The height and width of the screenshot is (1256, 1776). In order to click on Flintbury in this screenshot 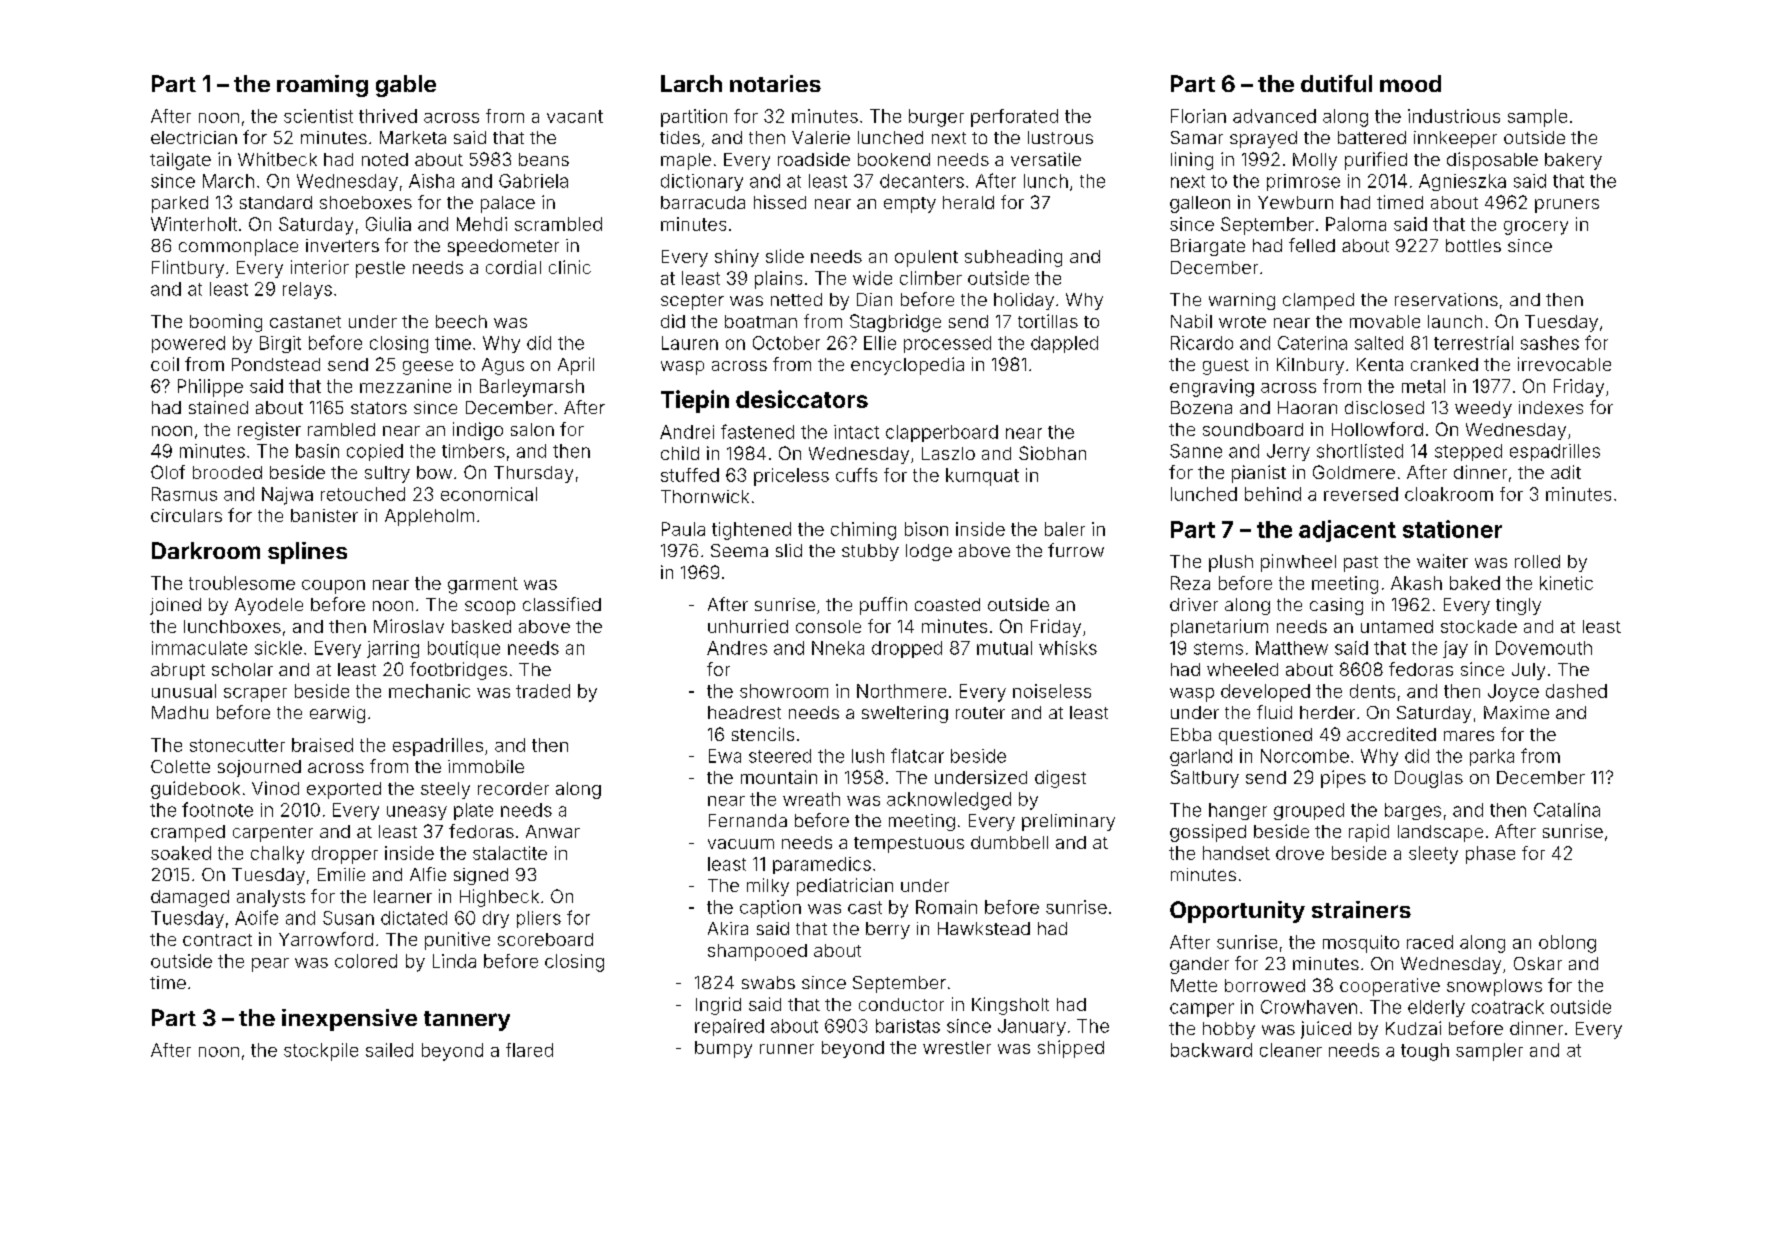, I will do `click(188, 269)`.
